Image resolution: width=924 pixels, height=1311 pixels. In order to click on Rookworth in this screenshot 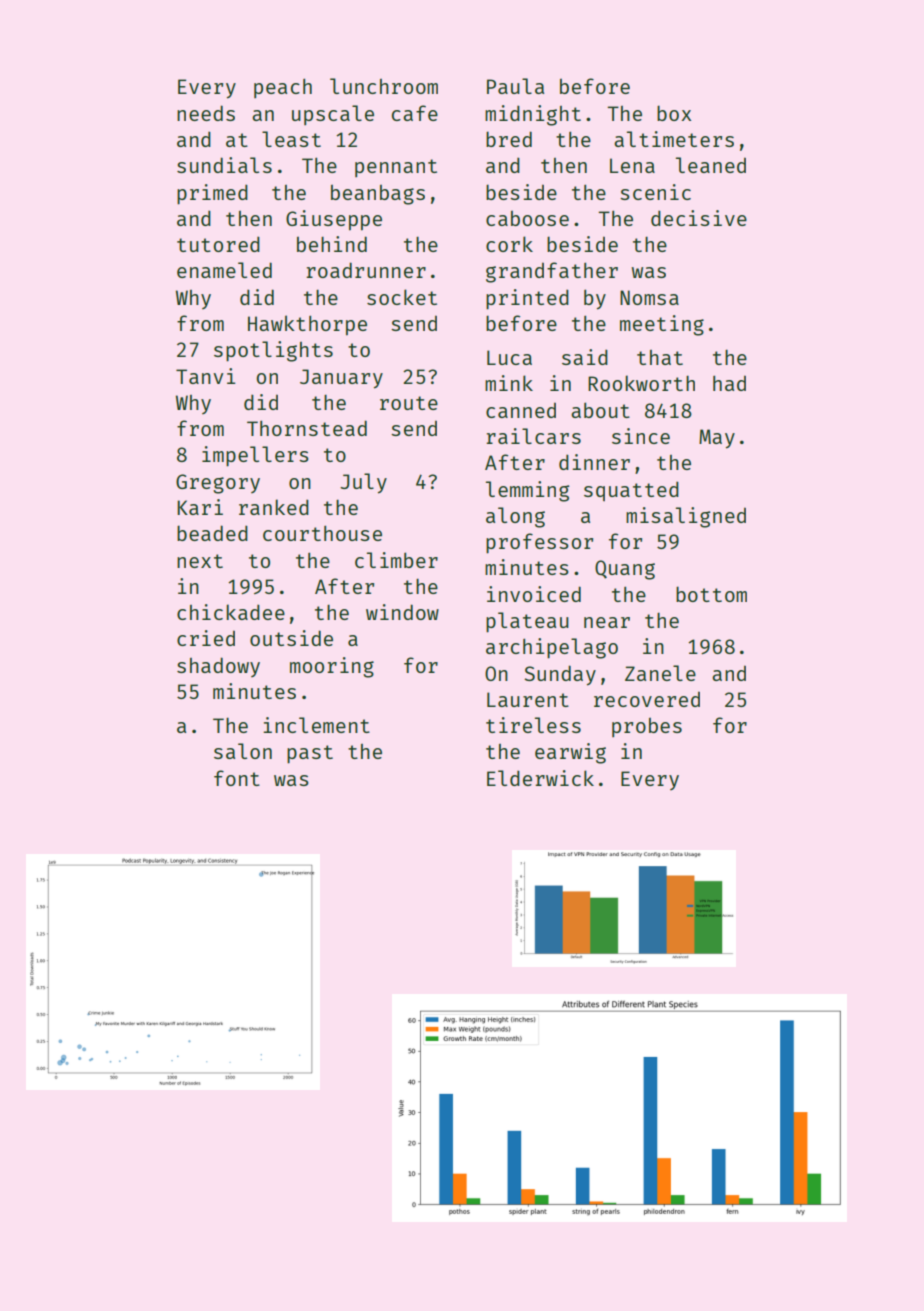, I will do `click(641, 383)`.
